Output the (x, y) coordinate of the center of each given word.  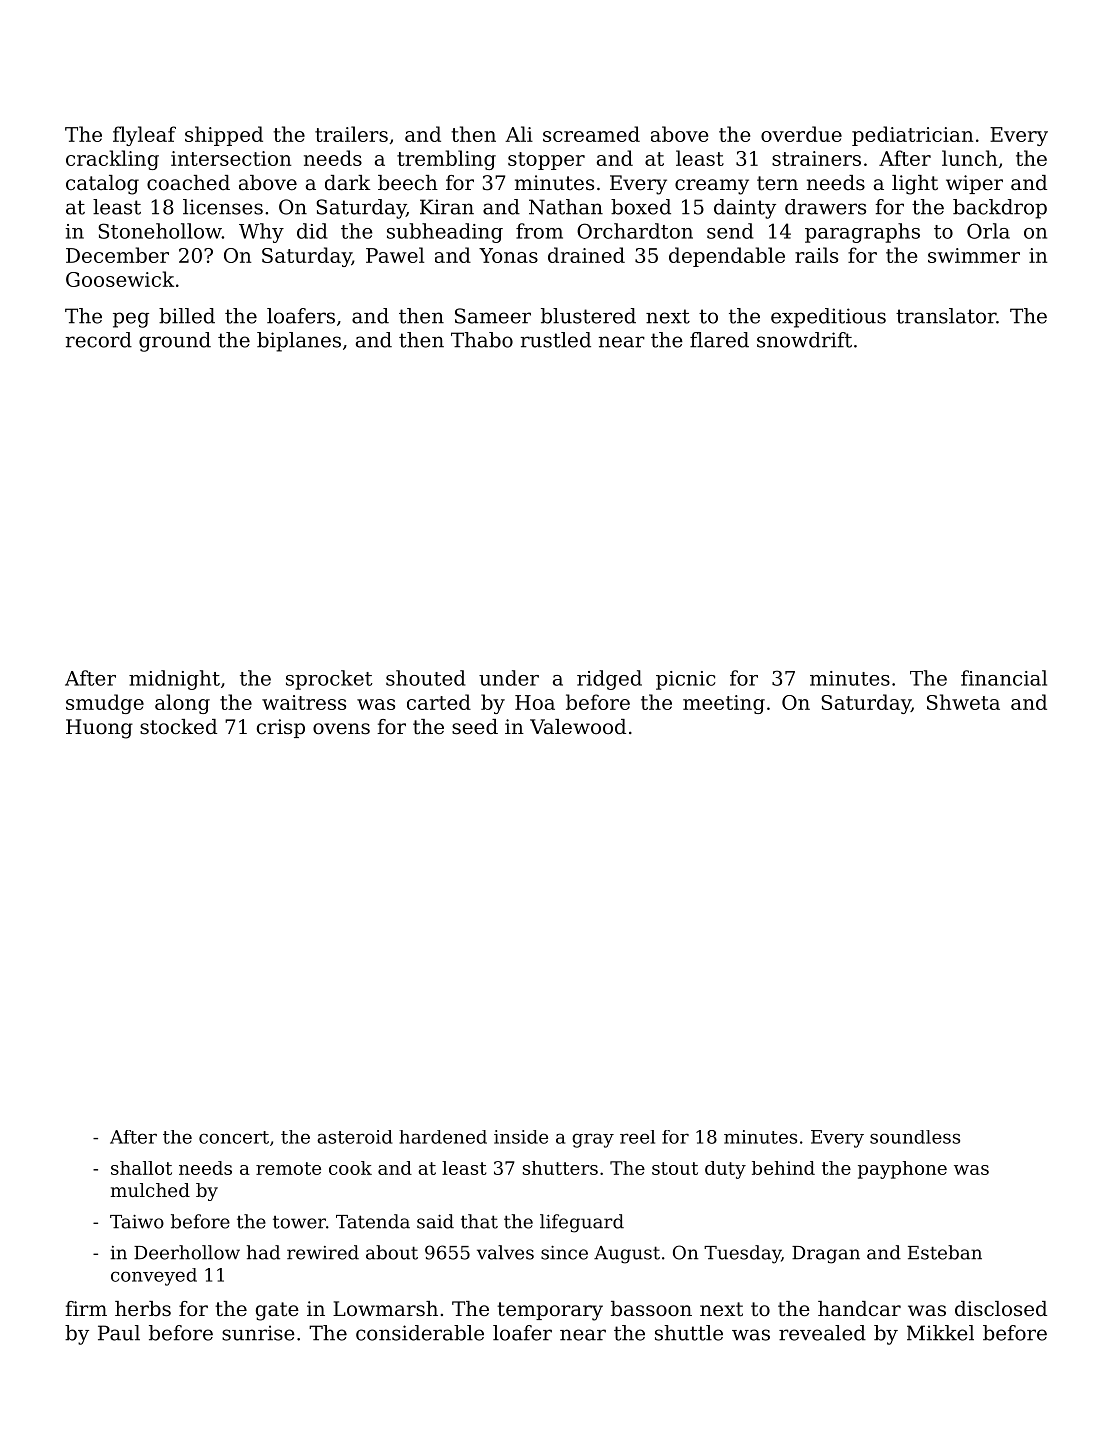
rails (816, 255)
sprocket (329, 680)
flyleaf (144, 136)
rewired (323, 1252)
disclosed (1001, 1309)
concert (234, 1137)
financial (1004, 678)
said (435, 1221)
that (479, 1221)
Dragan (826, 1255)
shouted (425, 678)
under (509, 678)
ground (175, 342)
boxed (641, 207)
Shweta (963, 702)
